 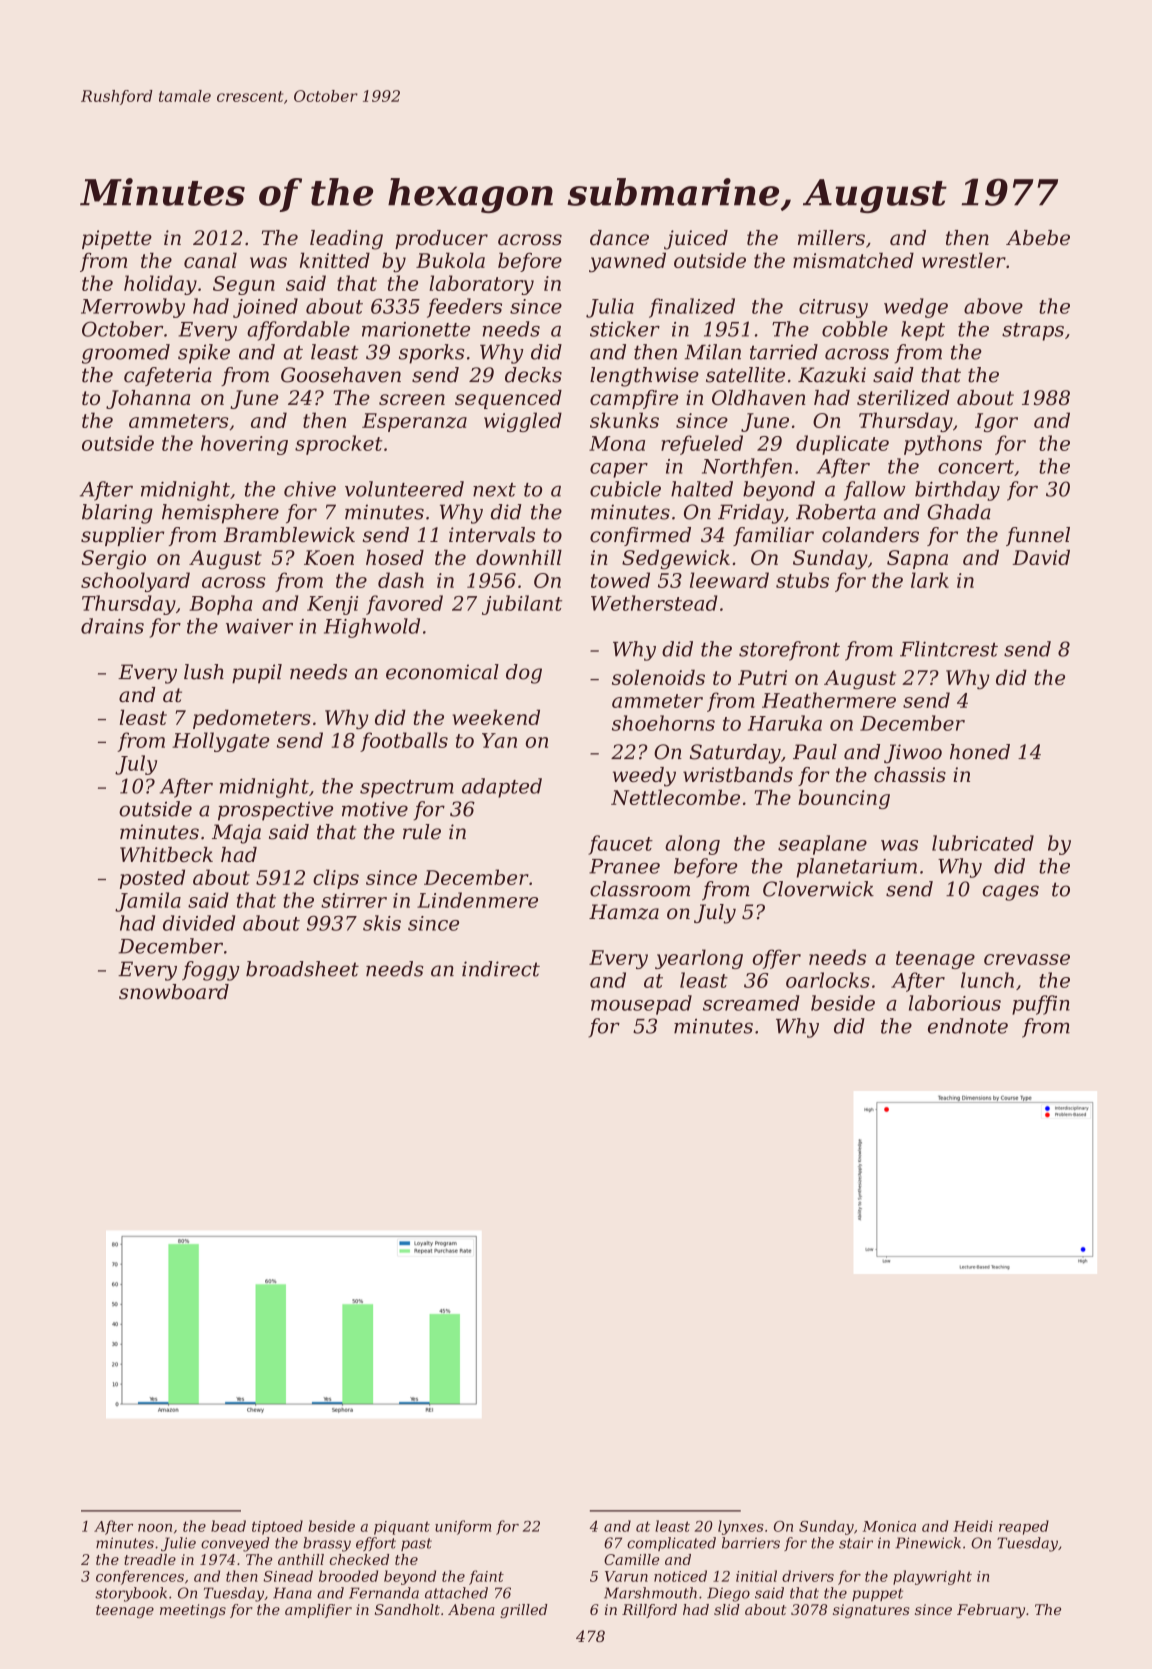 I want to click on laborious, so click(x=955, y=1003).
